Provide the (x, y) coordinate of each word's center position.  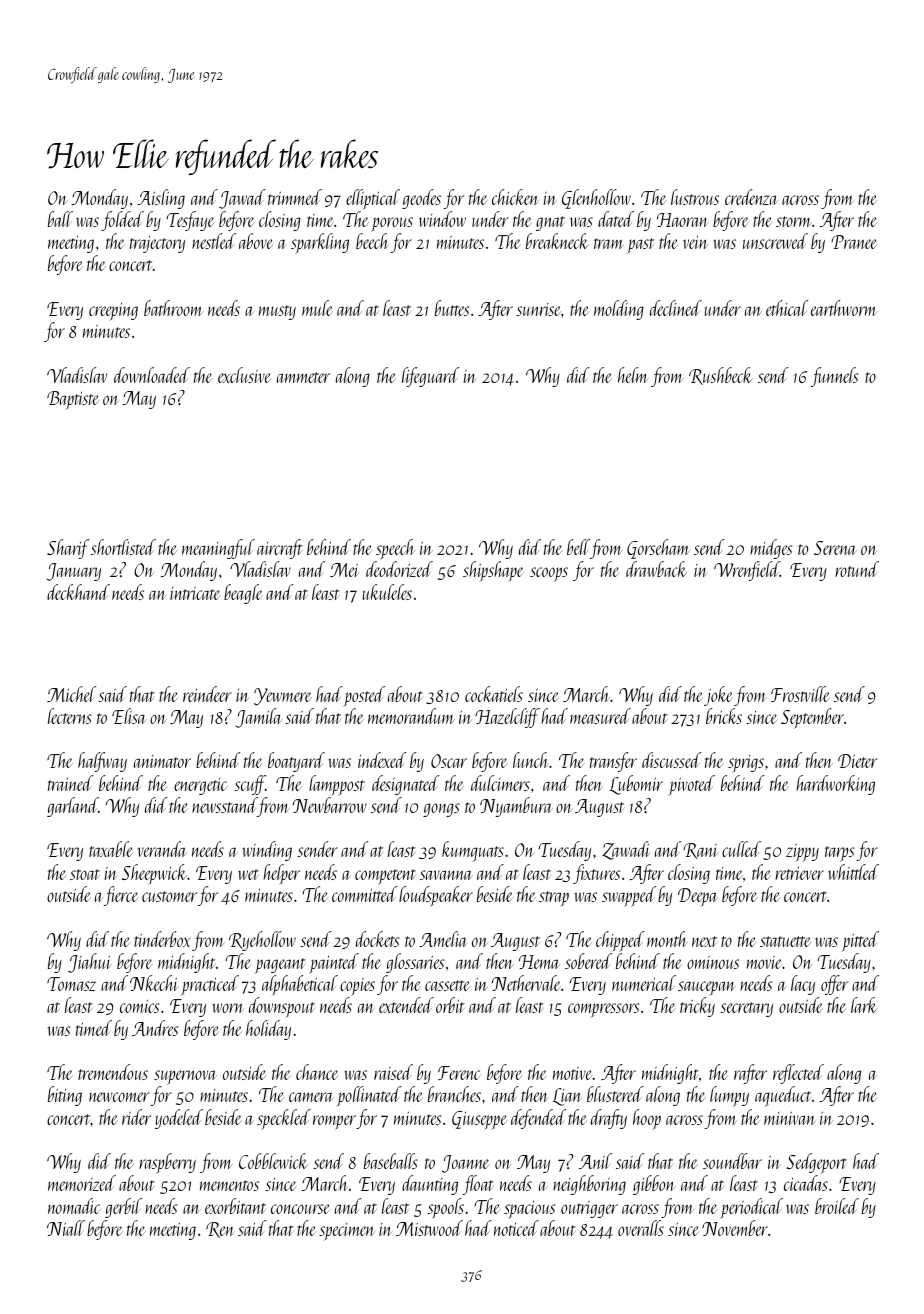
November (735, 1228)
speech (395, 549)
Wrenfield (747, 571)
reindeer (207, 694)
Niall (66, 1228)
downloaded (152, 375)
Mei (344, 570)
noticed (516, 1228)
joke (718, 696)
